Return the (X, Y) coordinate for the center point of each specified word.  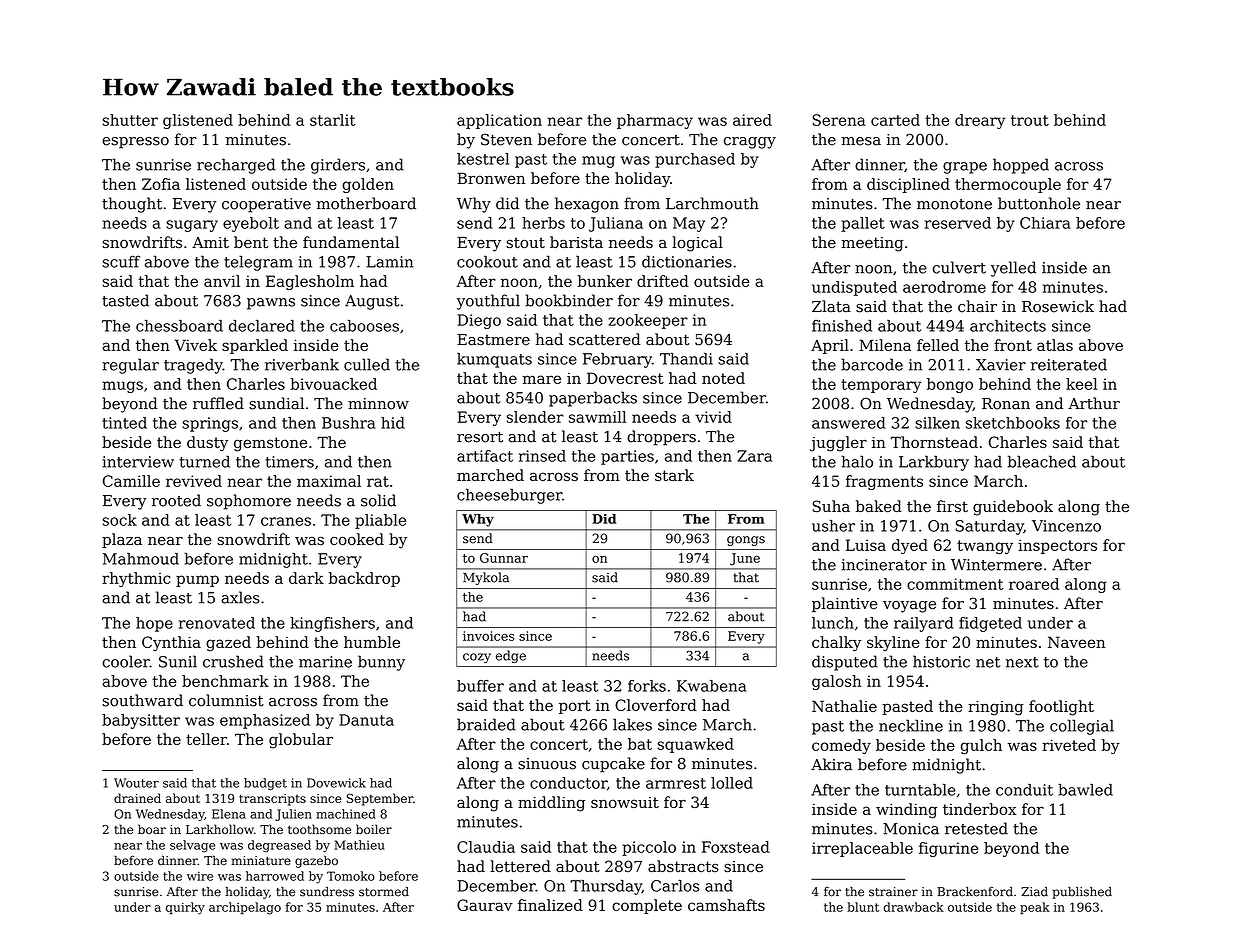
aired (752, 120)
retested (976, 828)
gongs (746, 541)
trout (1030, 120)
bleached (1042, 461)
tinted (124, 423)
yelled (1013, 269)
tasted (125, 300)
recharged (236, 166)
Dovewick (336, 783)
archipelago (245, 908)
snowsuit (625, 802)
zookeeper (648, 321)
